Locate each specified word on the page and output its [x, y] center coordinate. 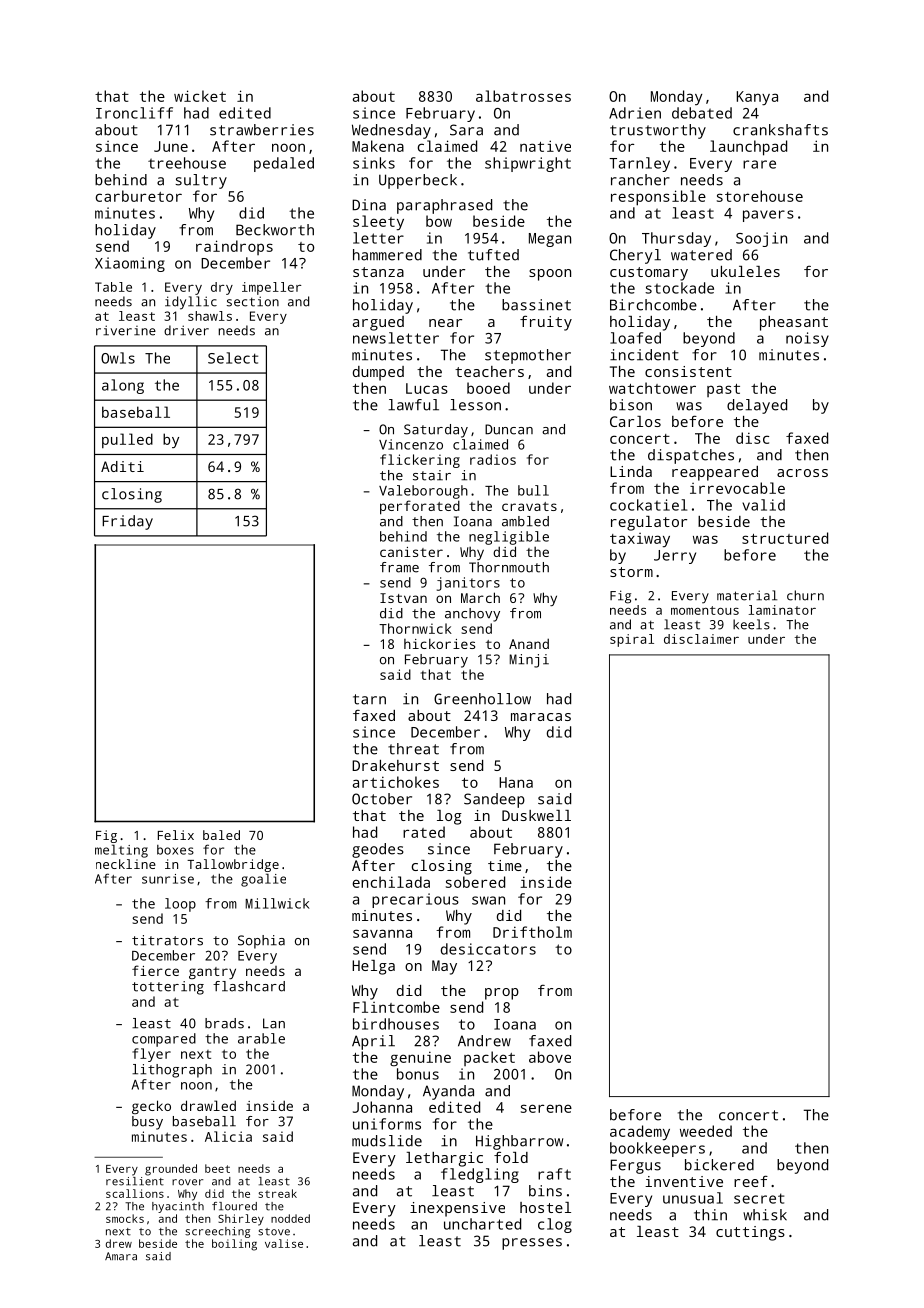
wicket [200, 96]
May [444, 967]
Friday [127, 522]
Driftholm [532, 932]
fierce [155, 970]
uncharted [482, 1224]
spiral [632, 640]
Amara [121, 1256]
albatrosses [523, 96]
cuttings [750, 1233]
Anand [529, 643]
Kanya [757, 98]
